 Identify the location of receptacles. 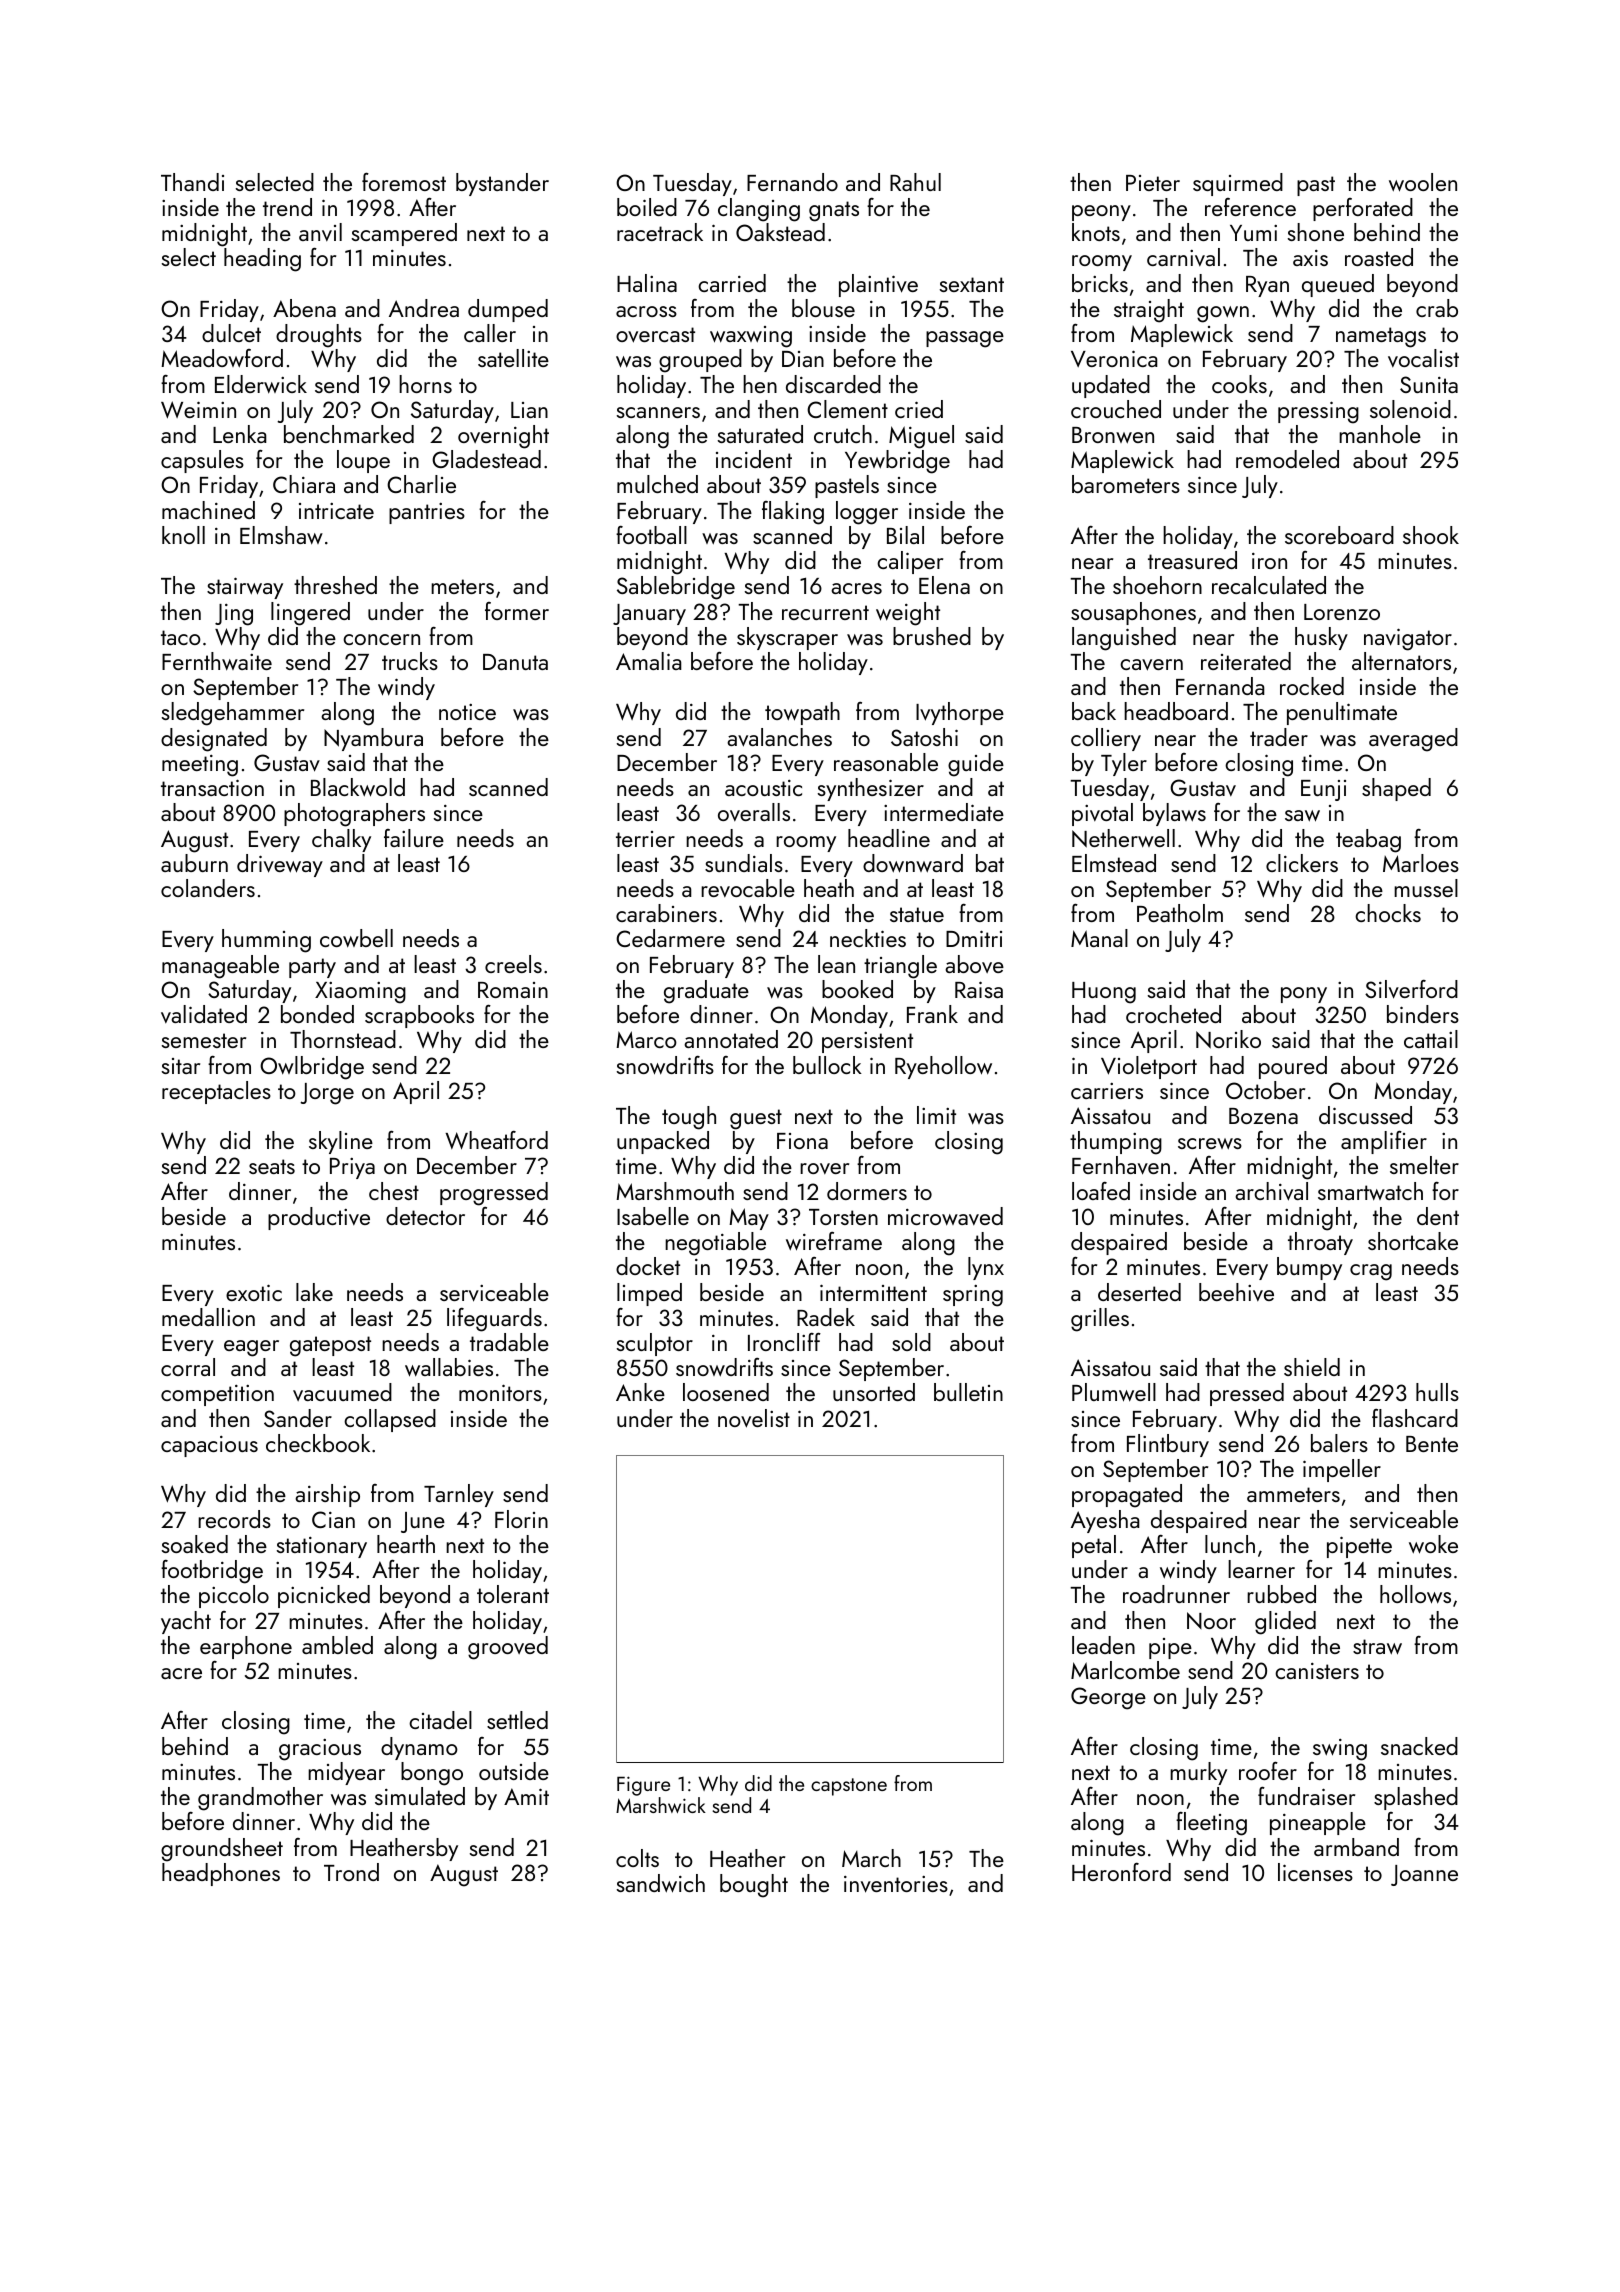
(216, 1092).
